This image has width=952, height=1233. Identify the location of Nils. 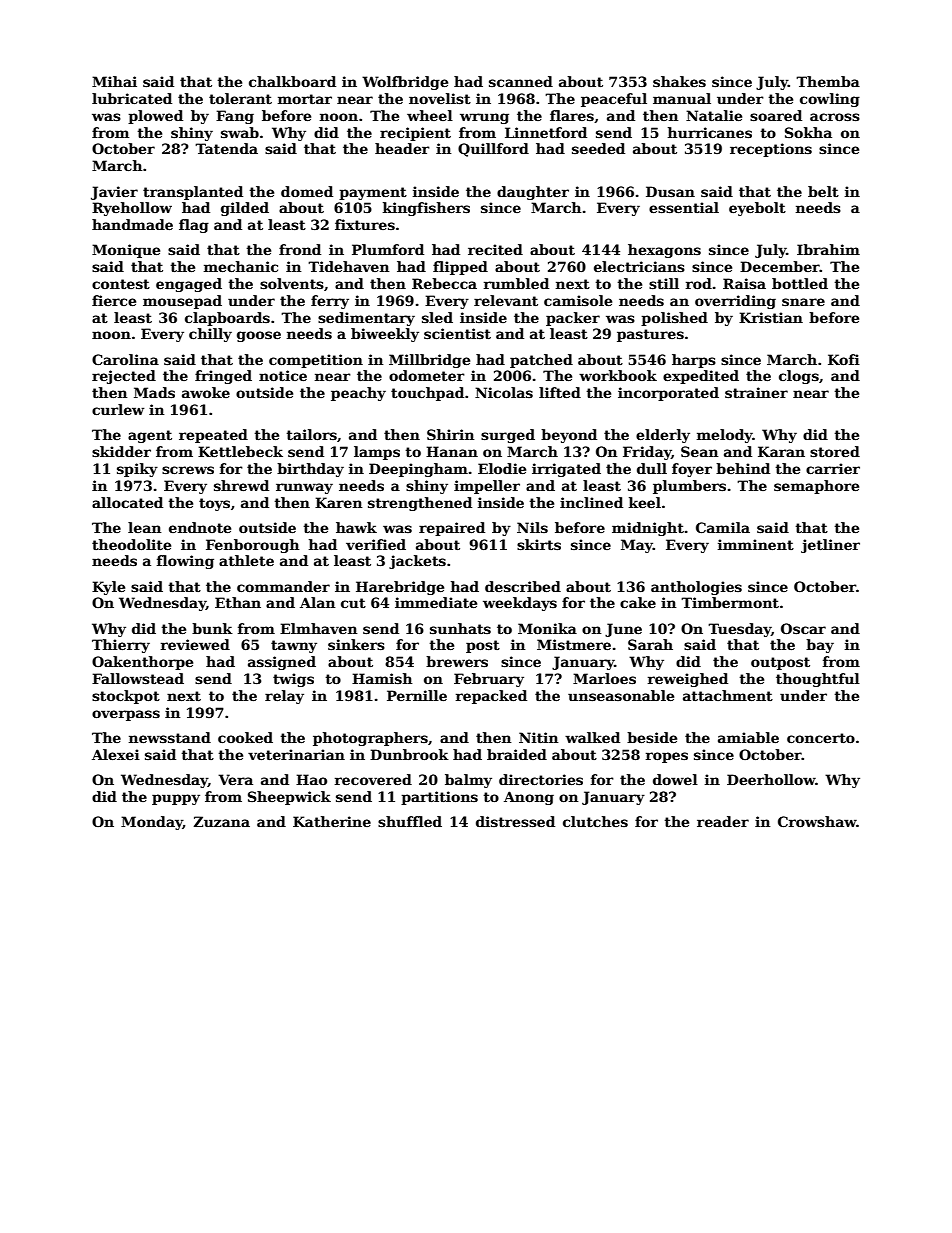
(532, 527).
